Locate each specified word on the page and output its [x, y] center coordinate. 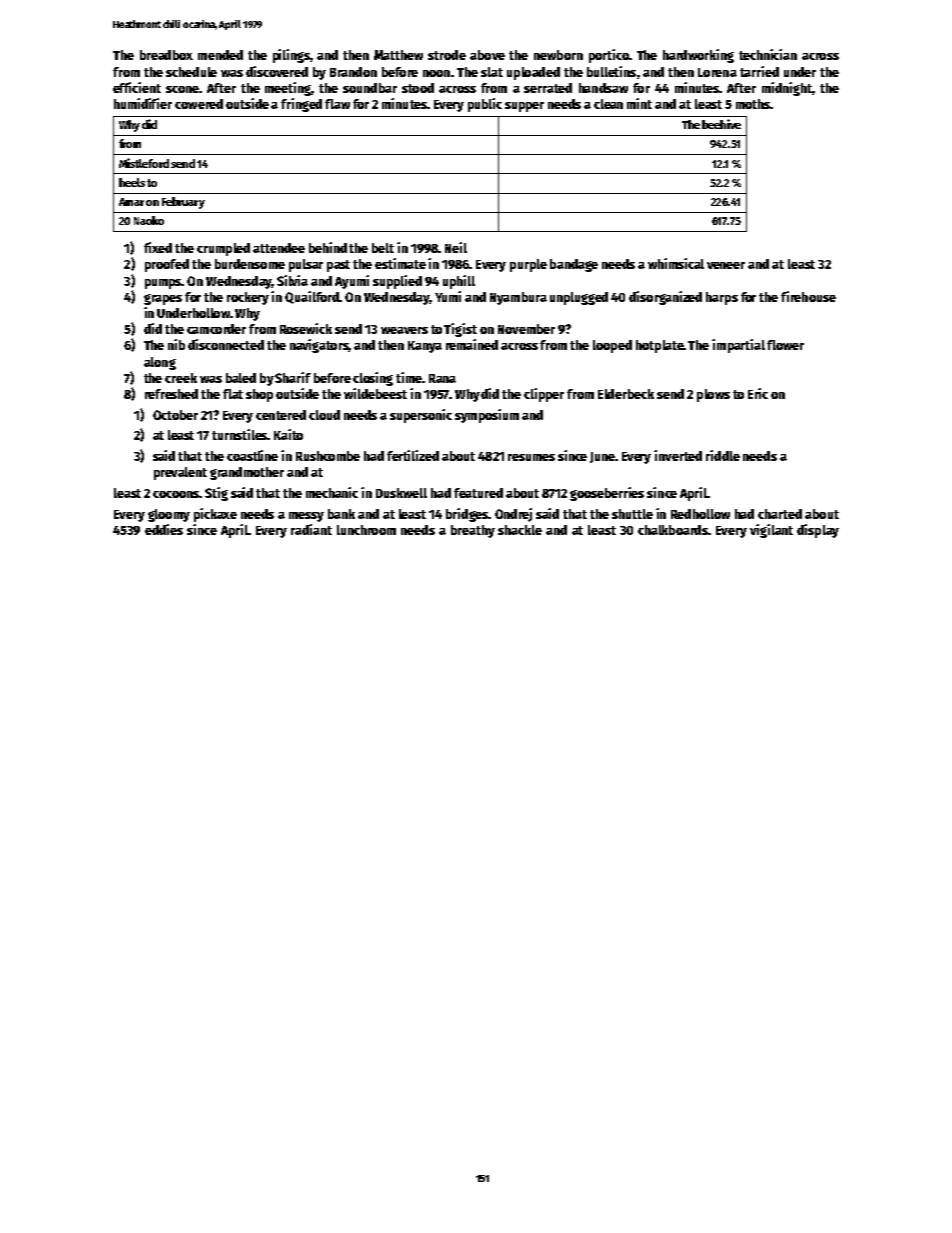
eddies [164, 529]
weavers [404, 330]
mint [639, 103]
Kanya [425, 347]
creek [181, 378]
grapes [163, 299]
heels [132, 182]
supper [524, 107]
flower [785, 345]
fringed [301, 105]
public [485, 105]
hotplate [660, 346]
